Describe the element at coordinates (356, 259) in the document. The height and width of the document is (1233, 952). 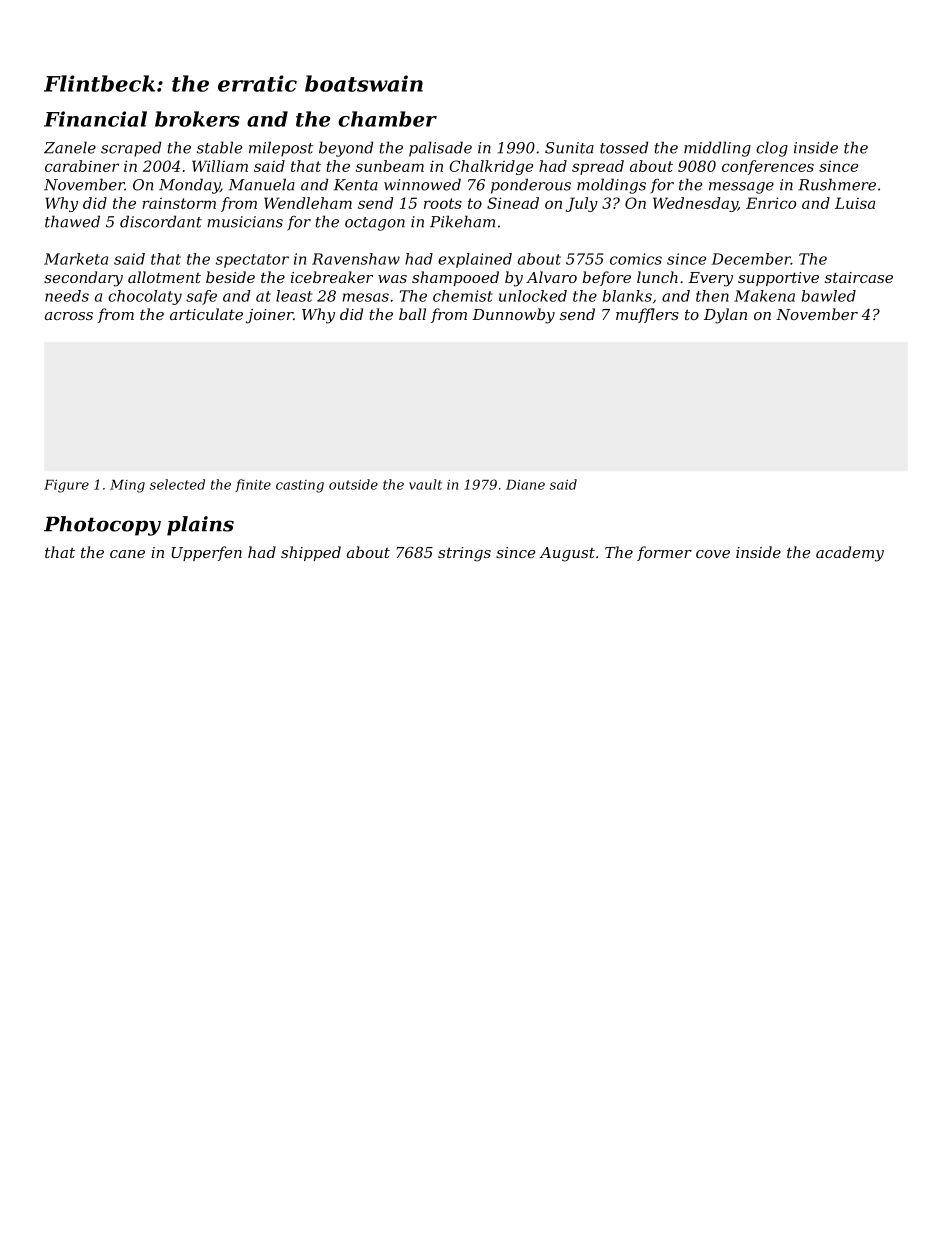
I see `Ravenshaw` at that location.
